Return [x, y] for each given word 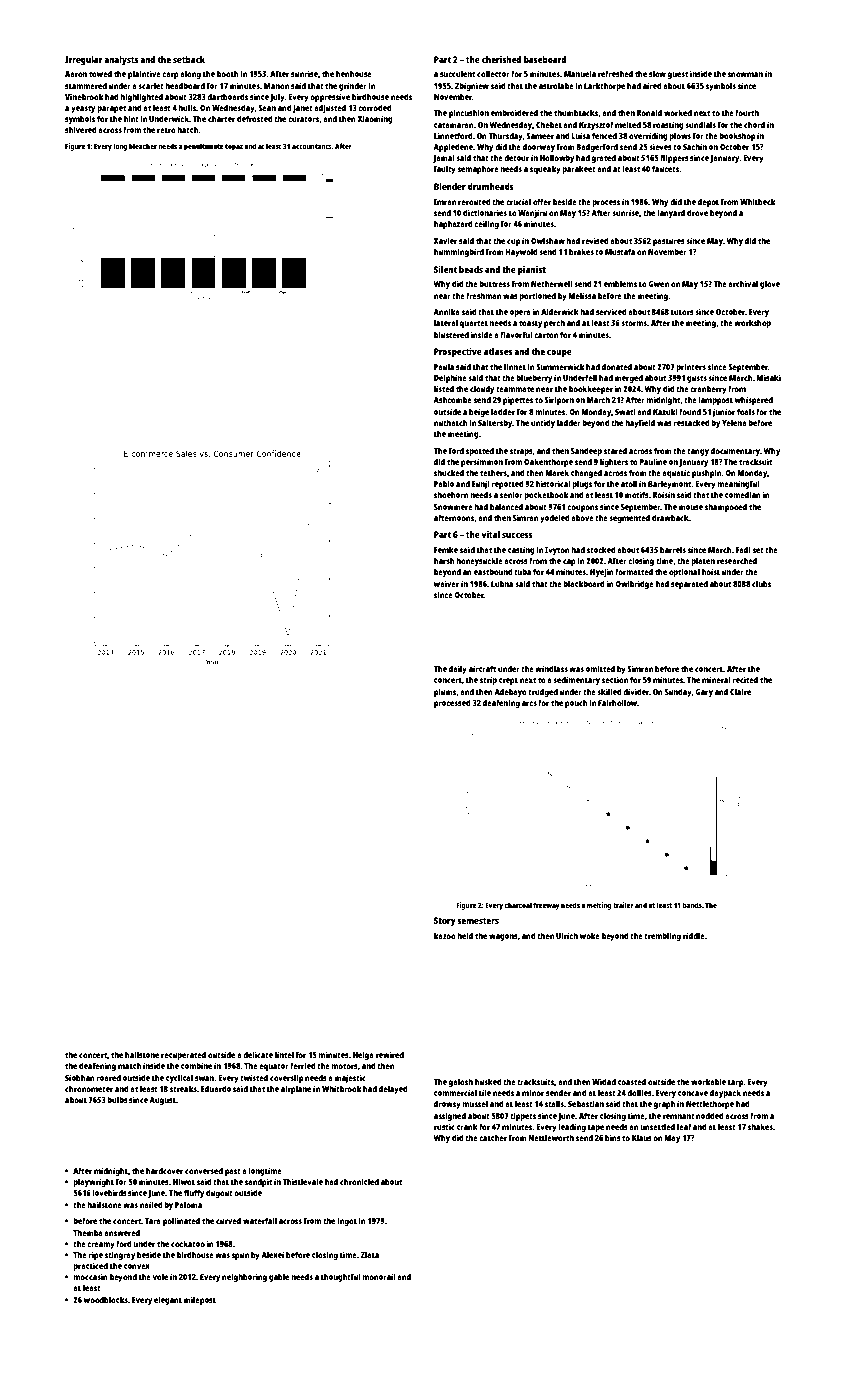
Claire [740, 691]
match [129, 1065]
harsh [444, 560]
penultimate [204, 147]
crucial [518, 201]
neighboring [244, 1277]
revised [595, 240]
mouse [691, 507]
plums [445, 692]
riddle [694, 935]
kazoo [445, 935]
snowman [745, 74]
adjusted [330, 108]
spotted [480, 451]
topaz [234, 147]
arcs [529, 703]
